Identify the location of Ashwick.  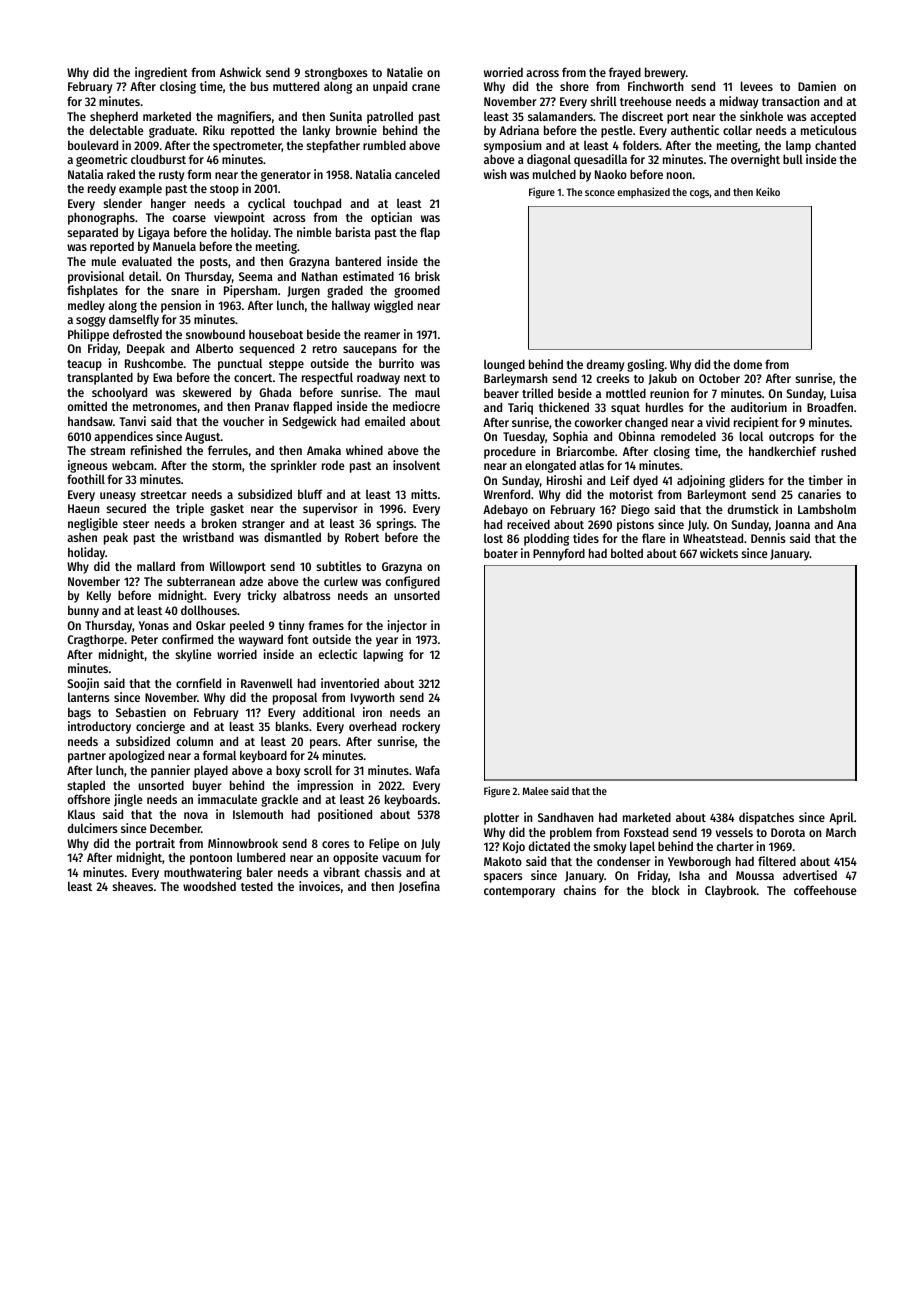
(240, 72).
